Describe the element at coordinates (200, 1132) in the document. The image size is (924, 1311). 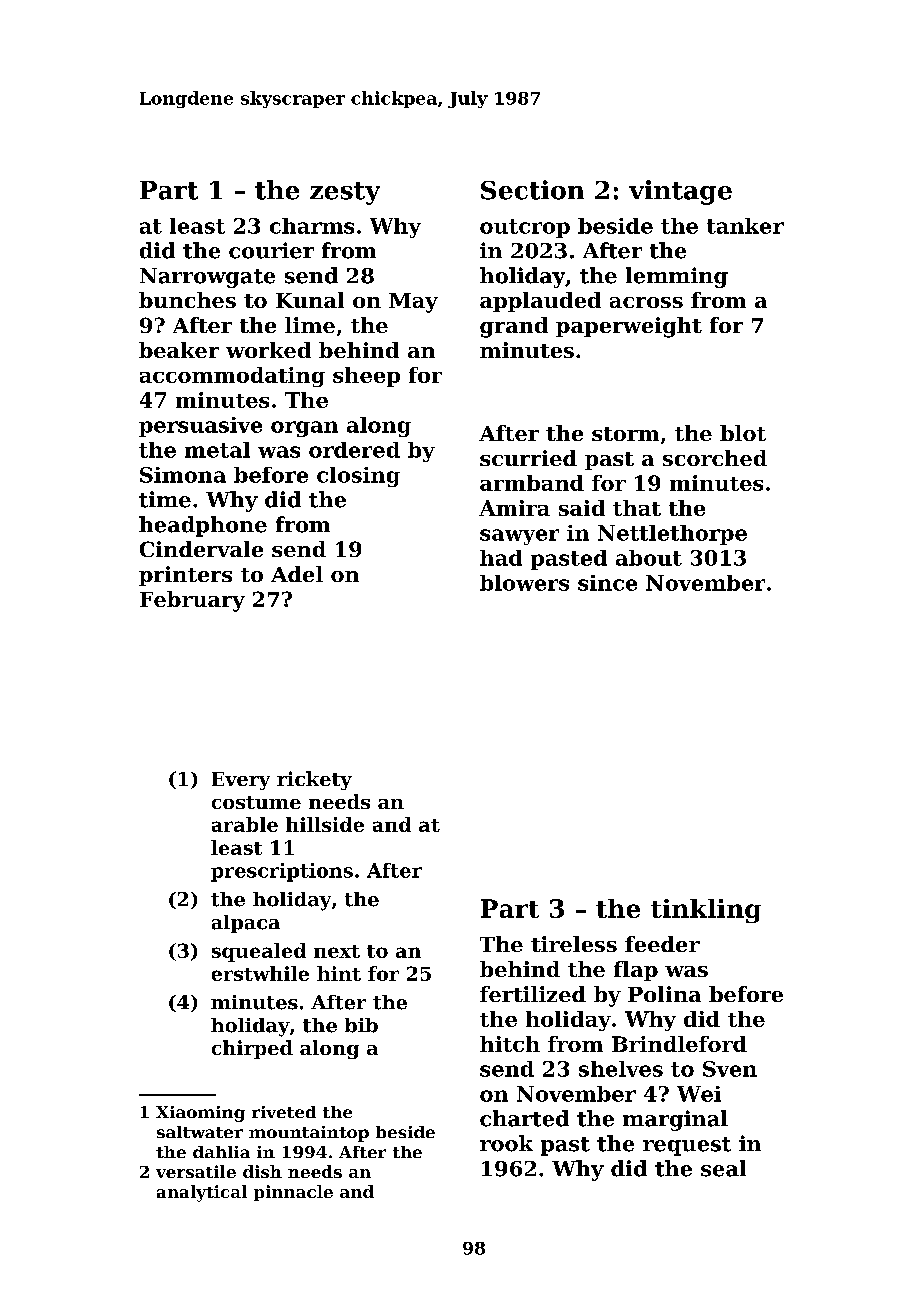
I see `saltwater` at that location.
